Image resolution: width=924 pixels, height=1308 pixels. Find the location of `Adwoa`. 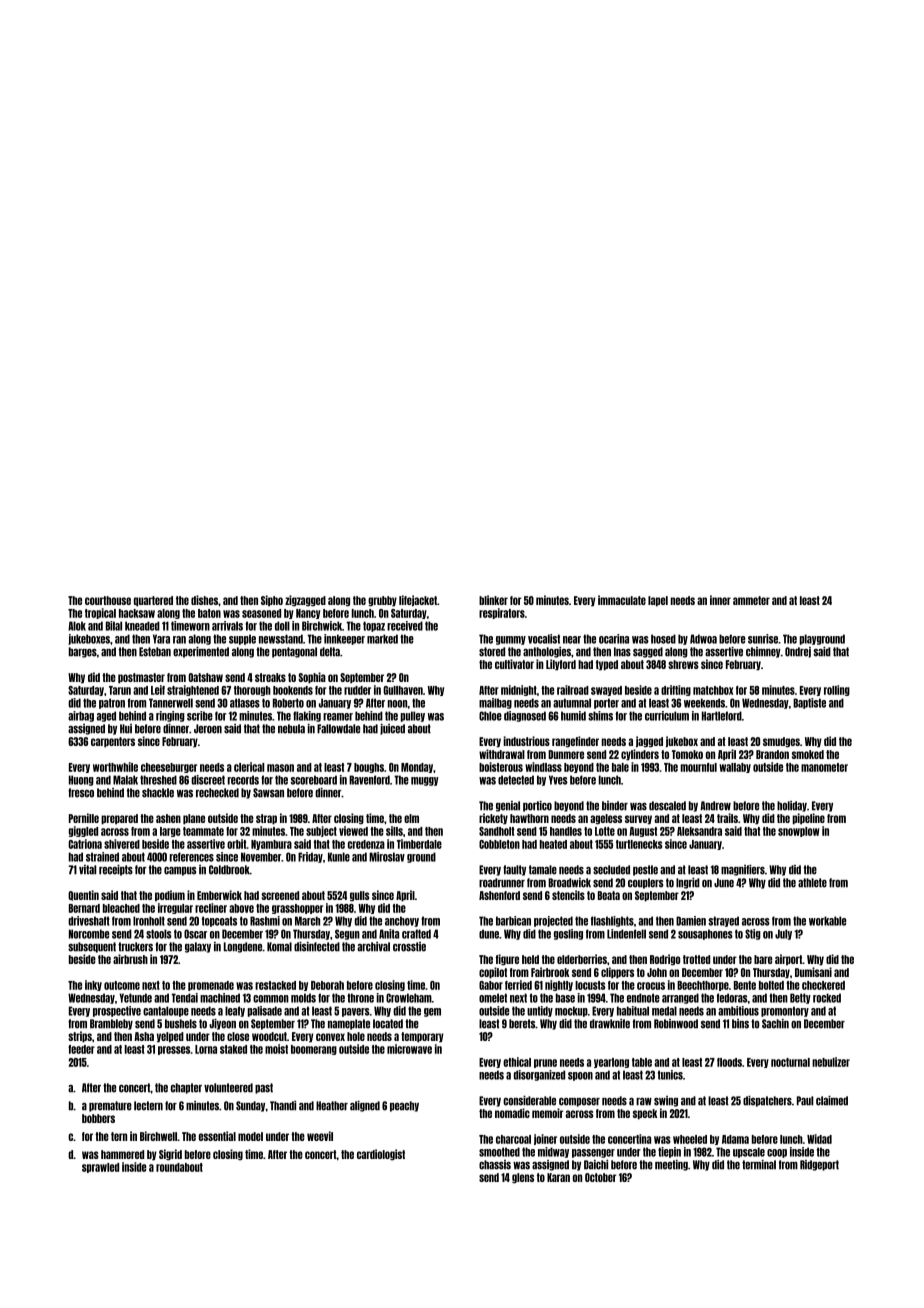

Adwoa is located at coordinates (703, 639).
